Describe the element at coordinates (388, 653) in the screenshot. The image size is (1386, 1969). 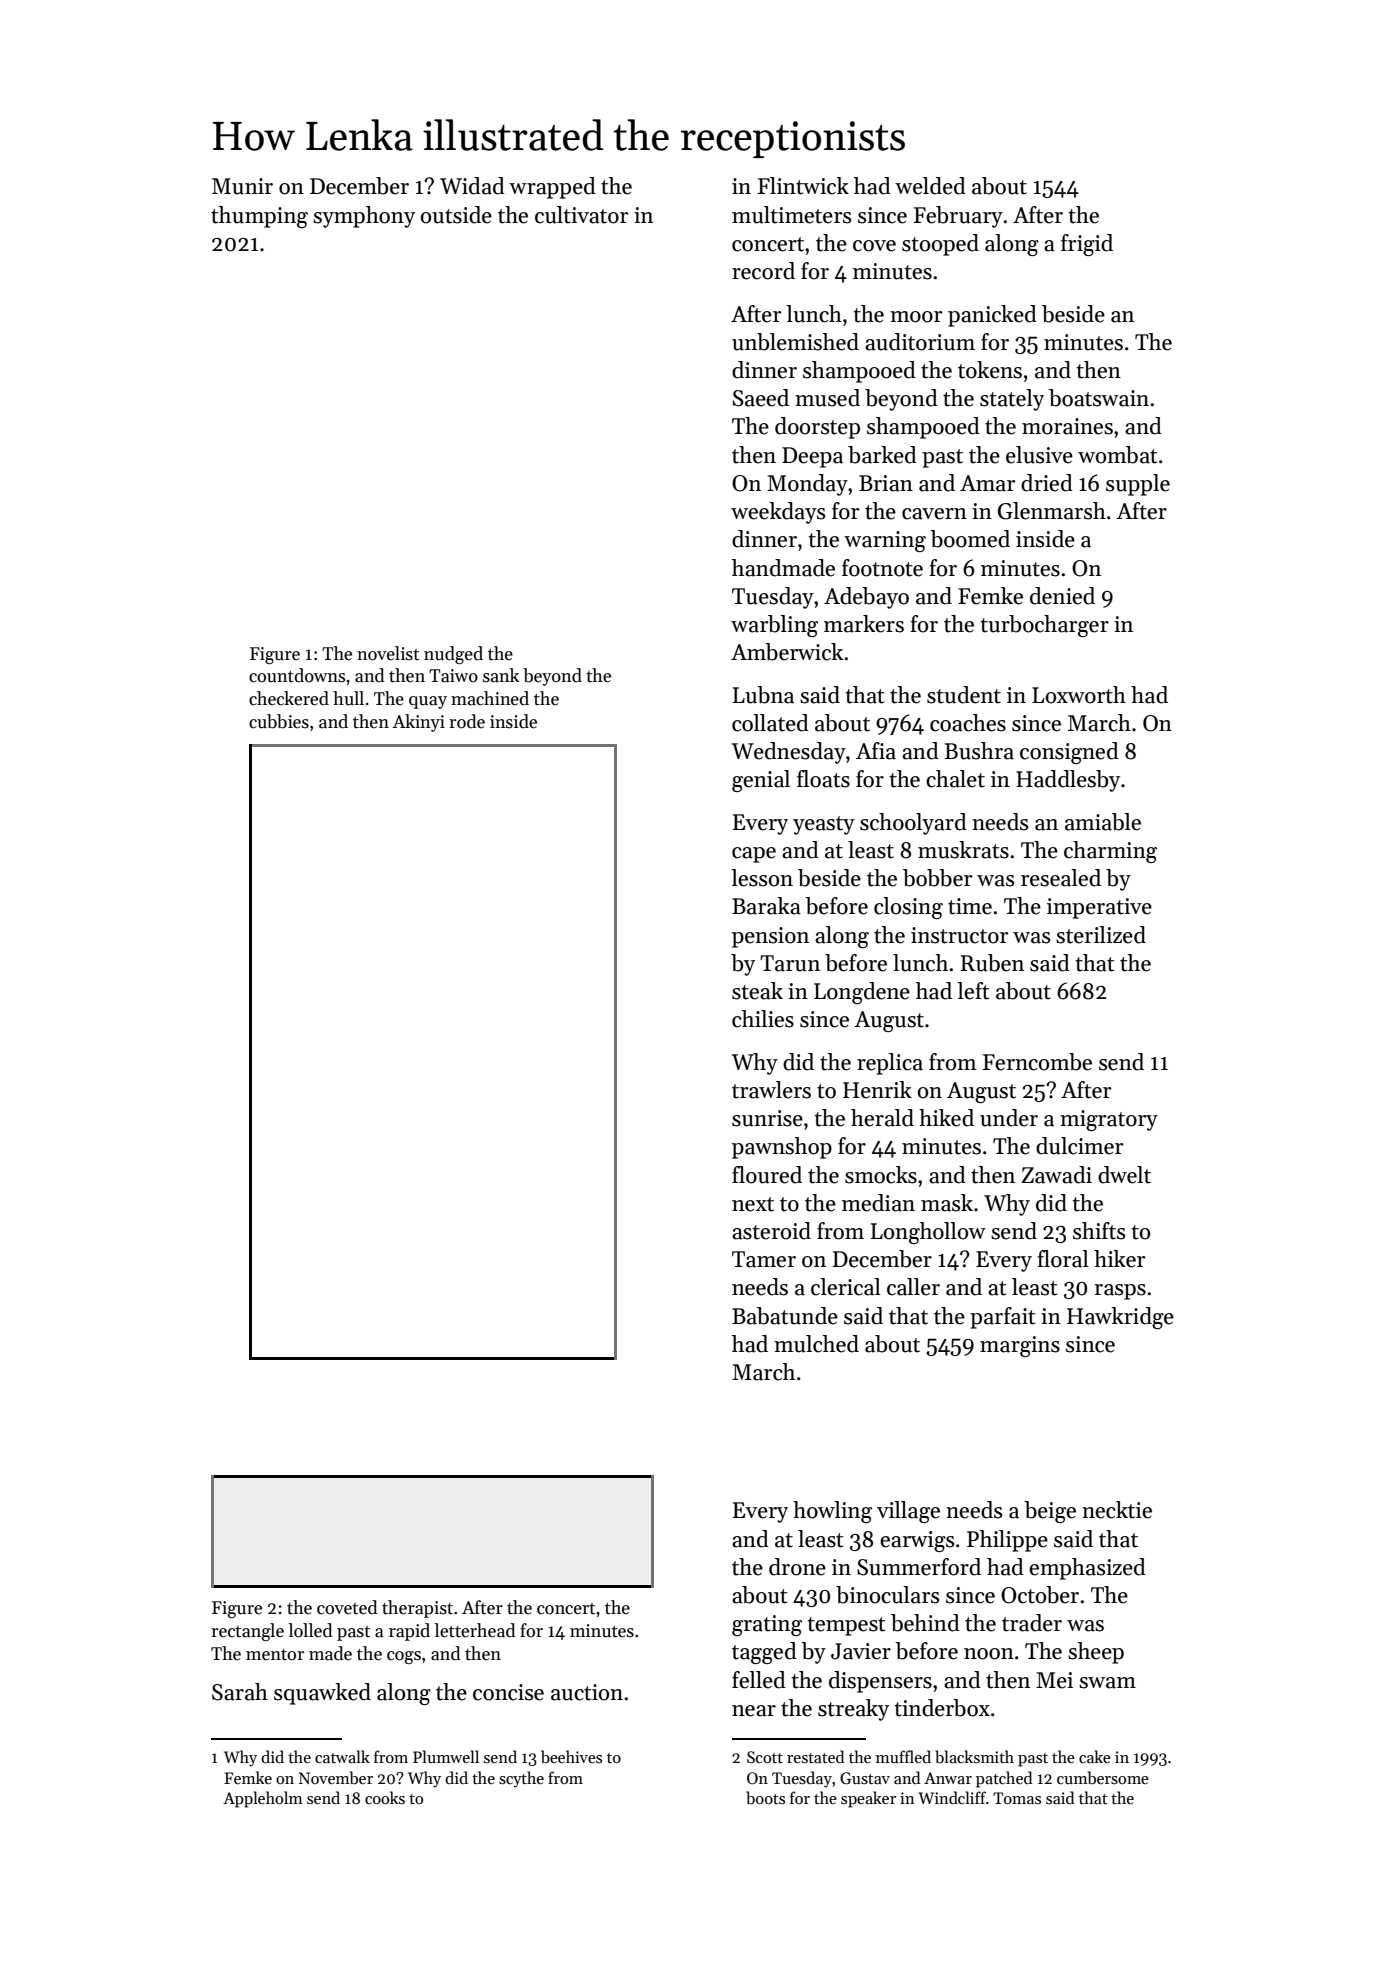
I see `novelist` at that location.
